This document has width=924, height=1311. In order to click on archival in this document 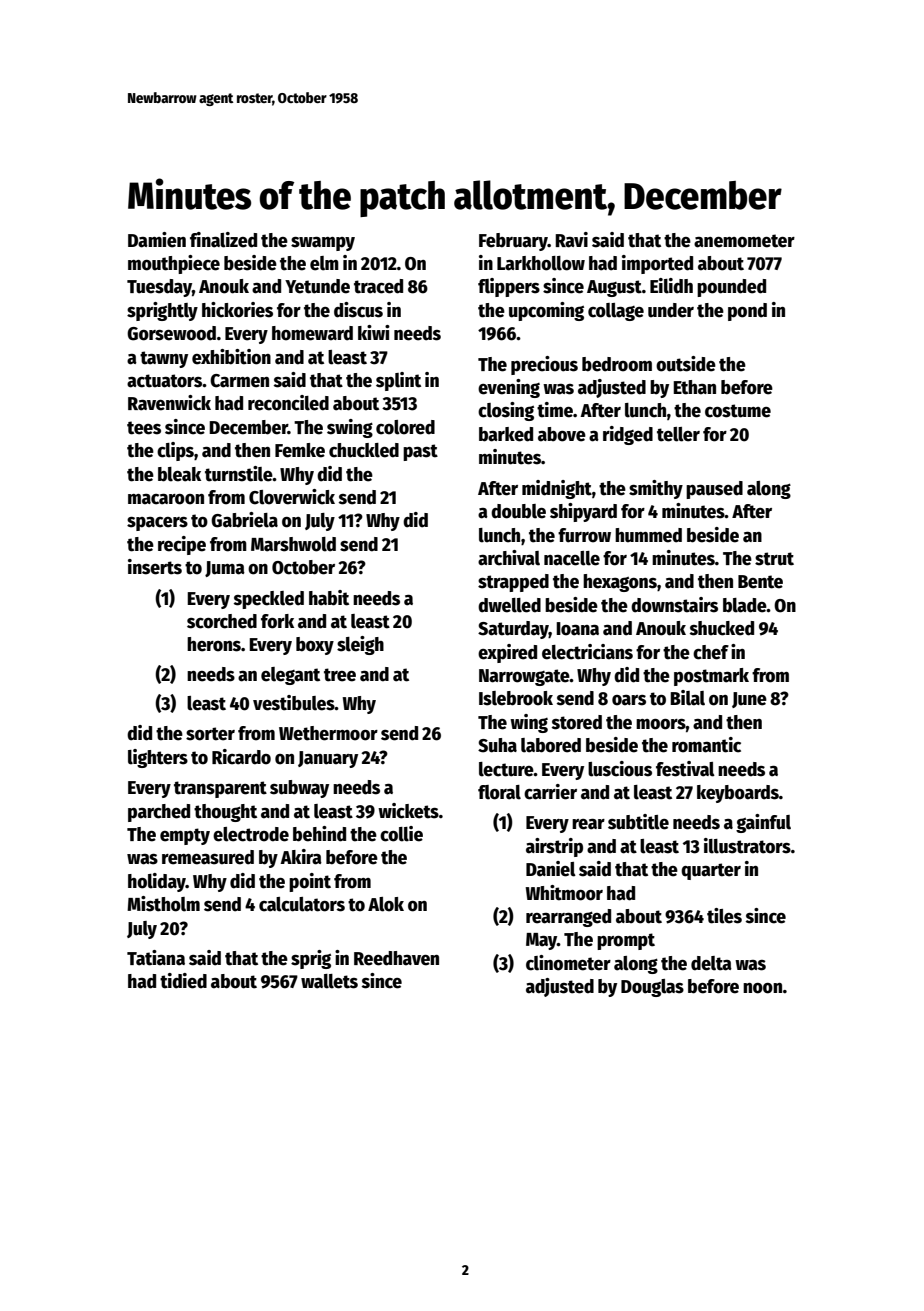, I will do `click(509, 558)`.
